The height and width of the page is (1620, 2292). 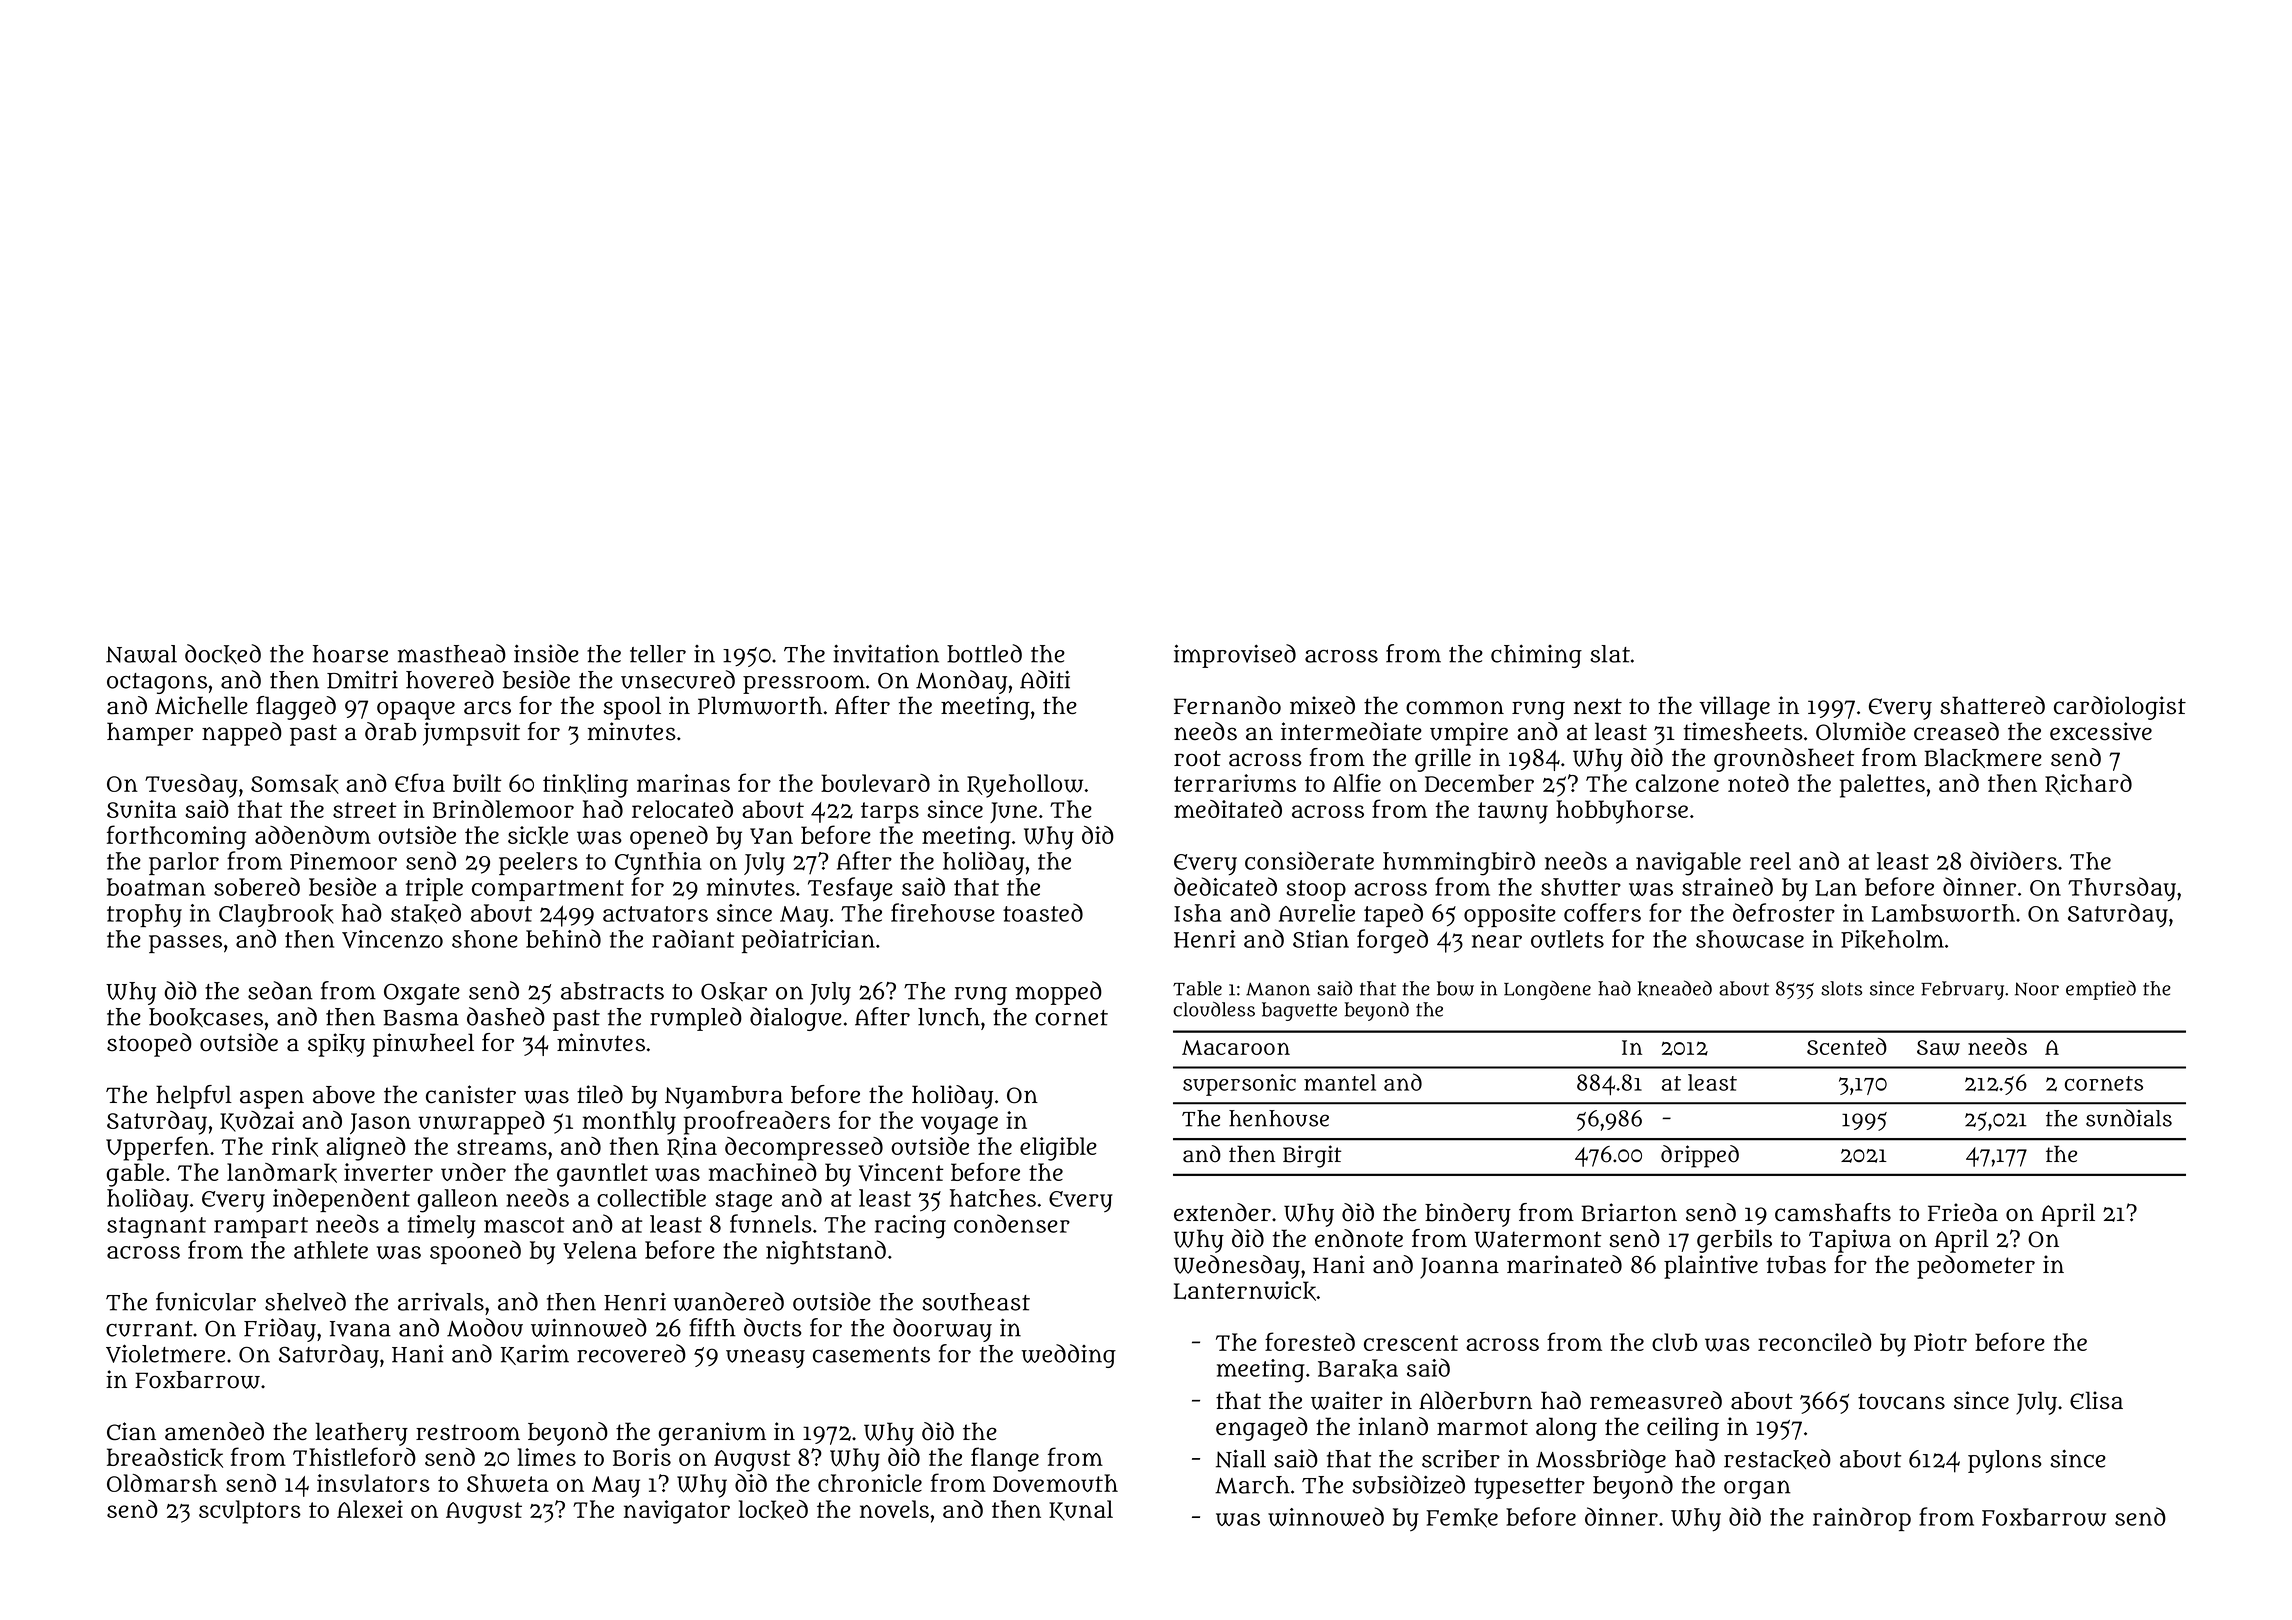 I want to click on locked, so click(x=773, y=1510).
